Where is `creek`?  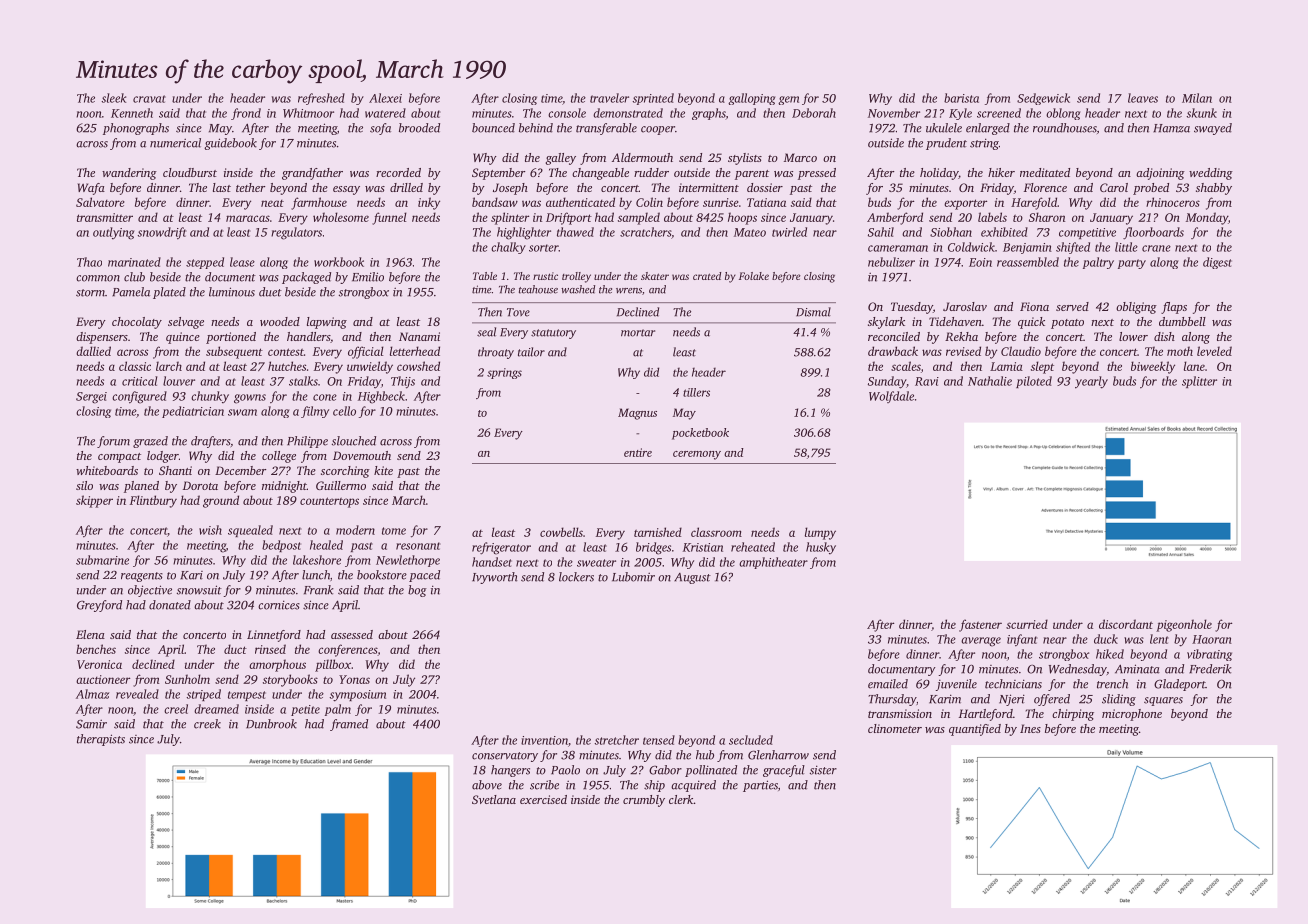
creek is located at coordinates (207, 724).
